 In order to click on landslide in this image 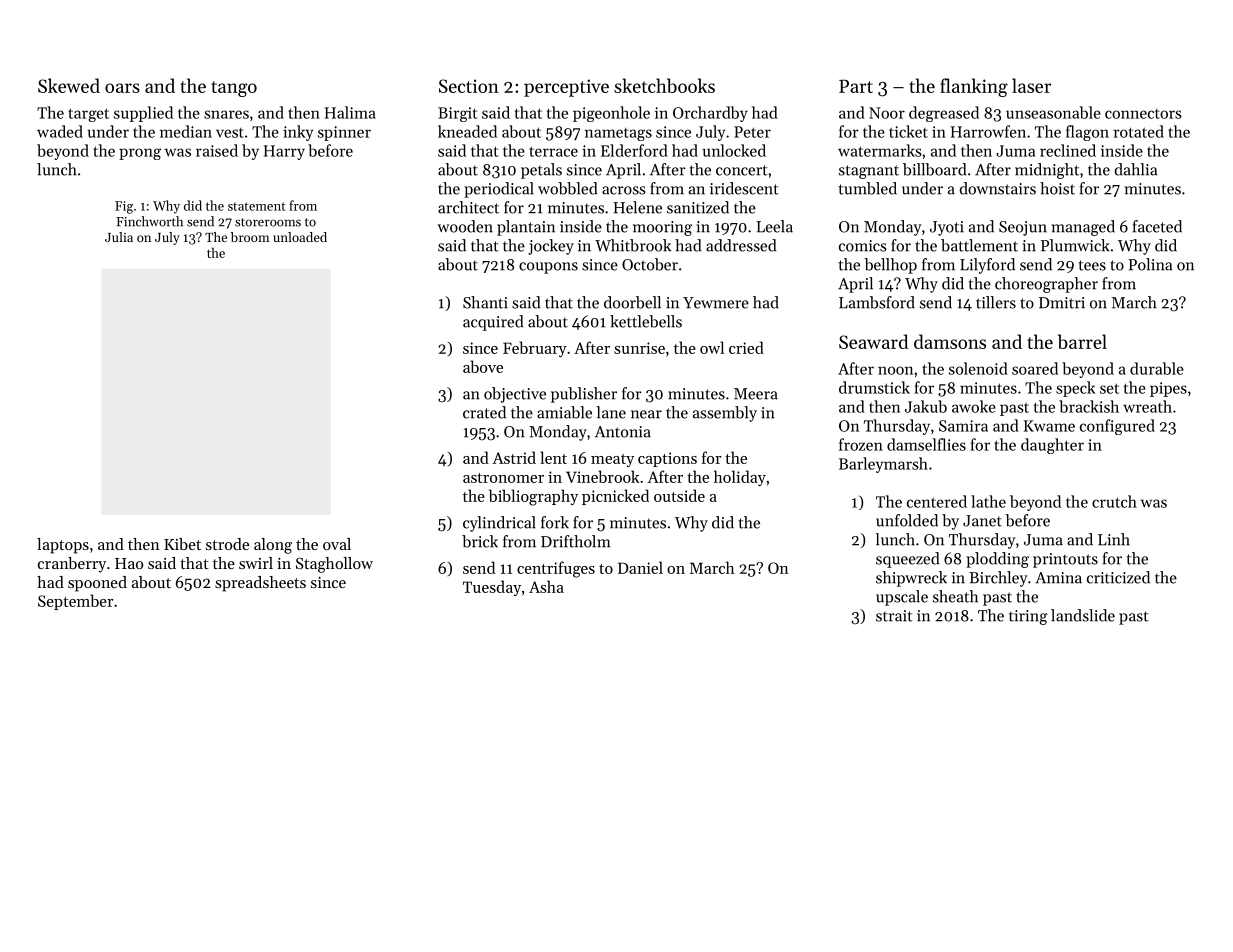, I will do `click(1083, 615)`.
